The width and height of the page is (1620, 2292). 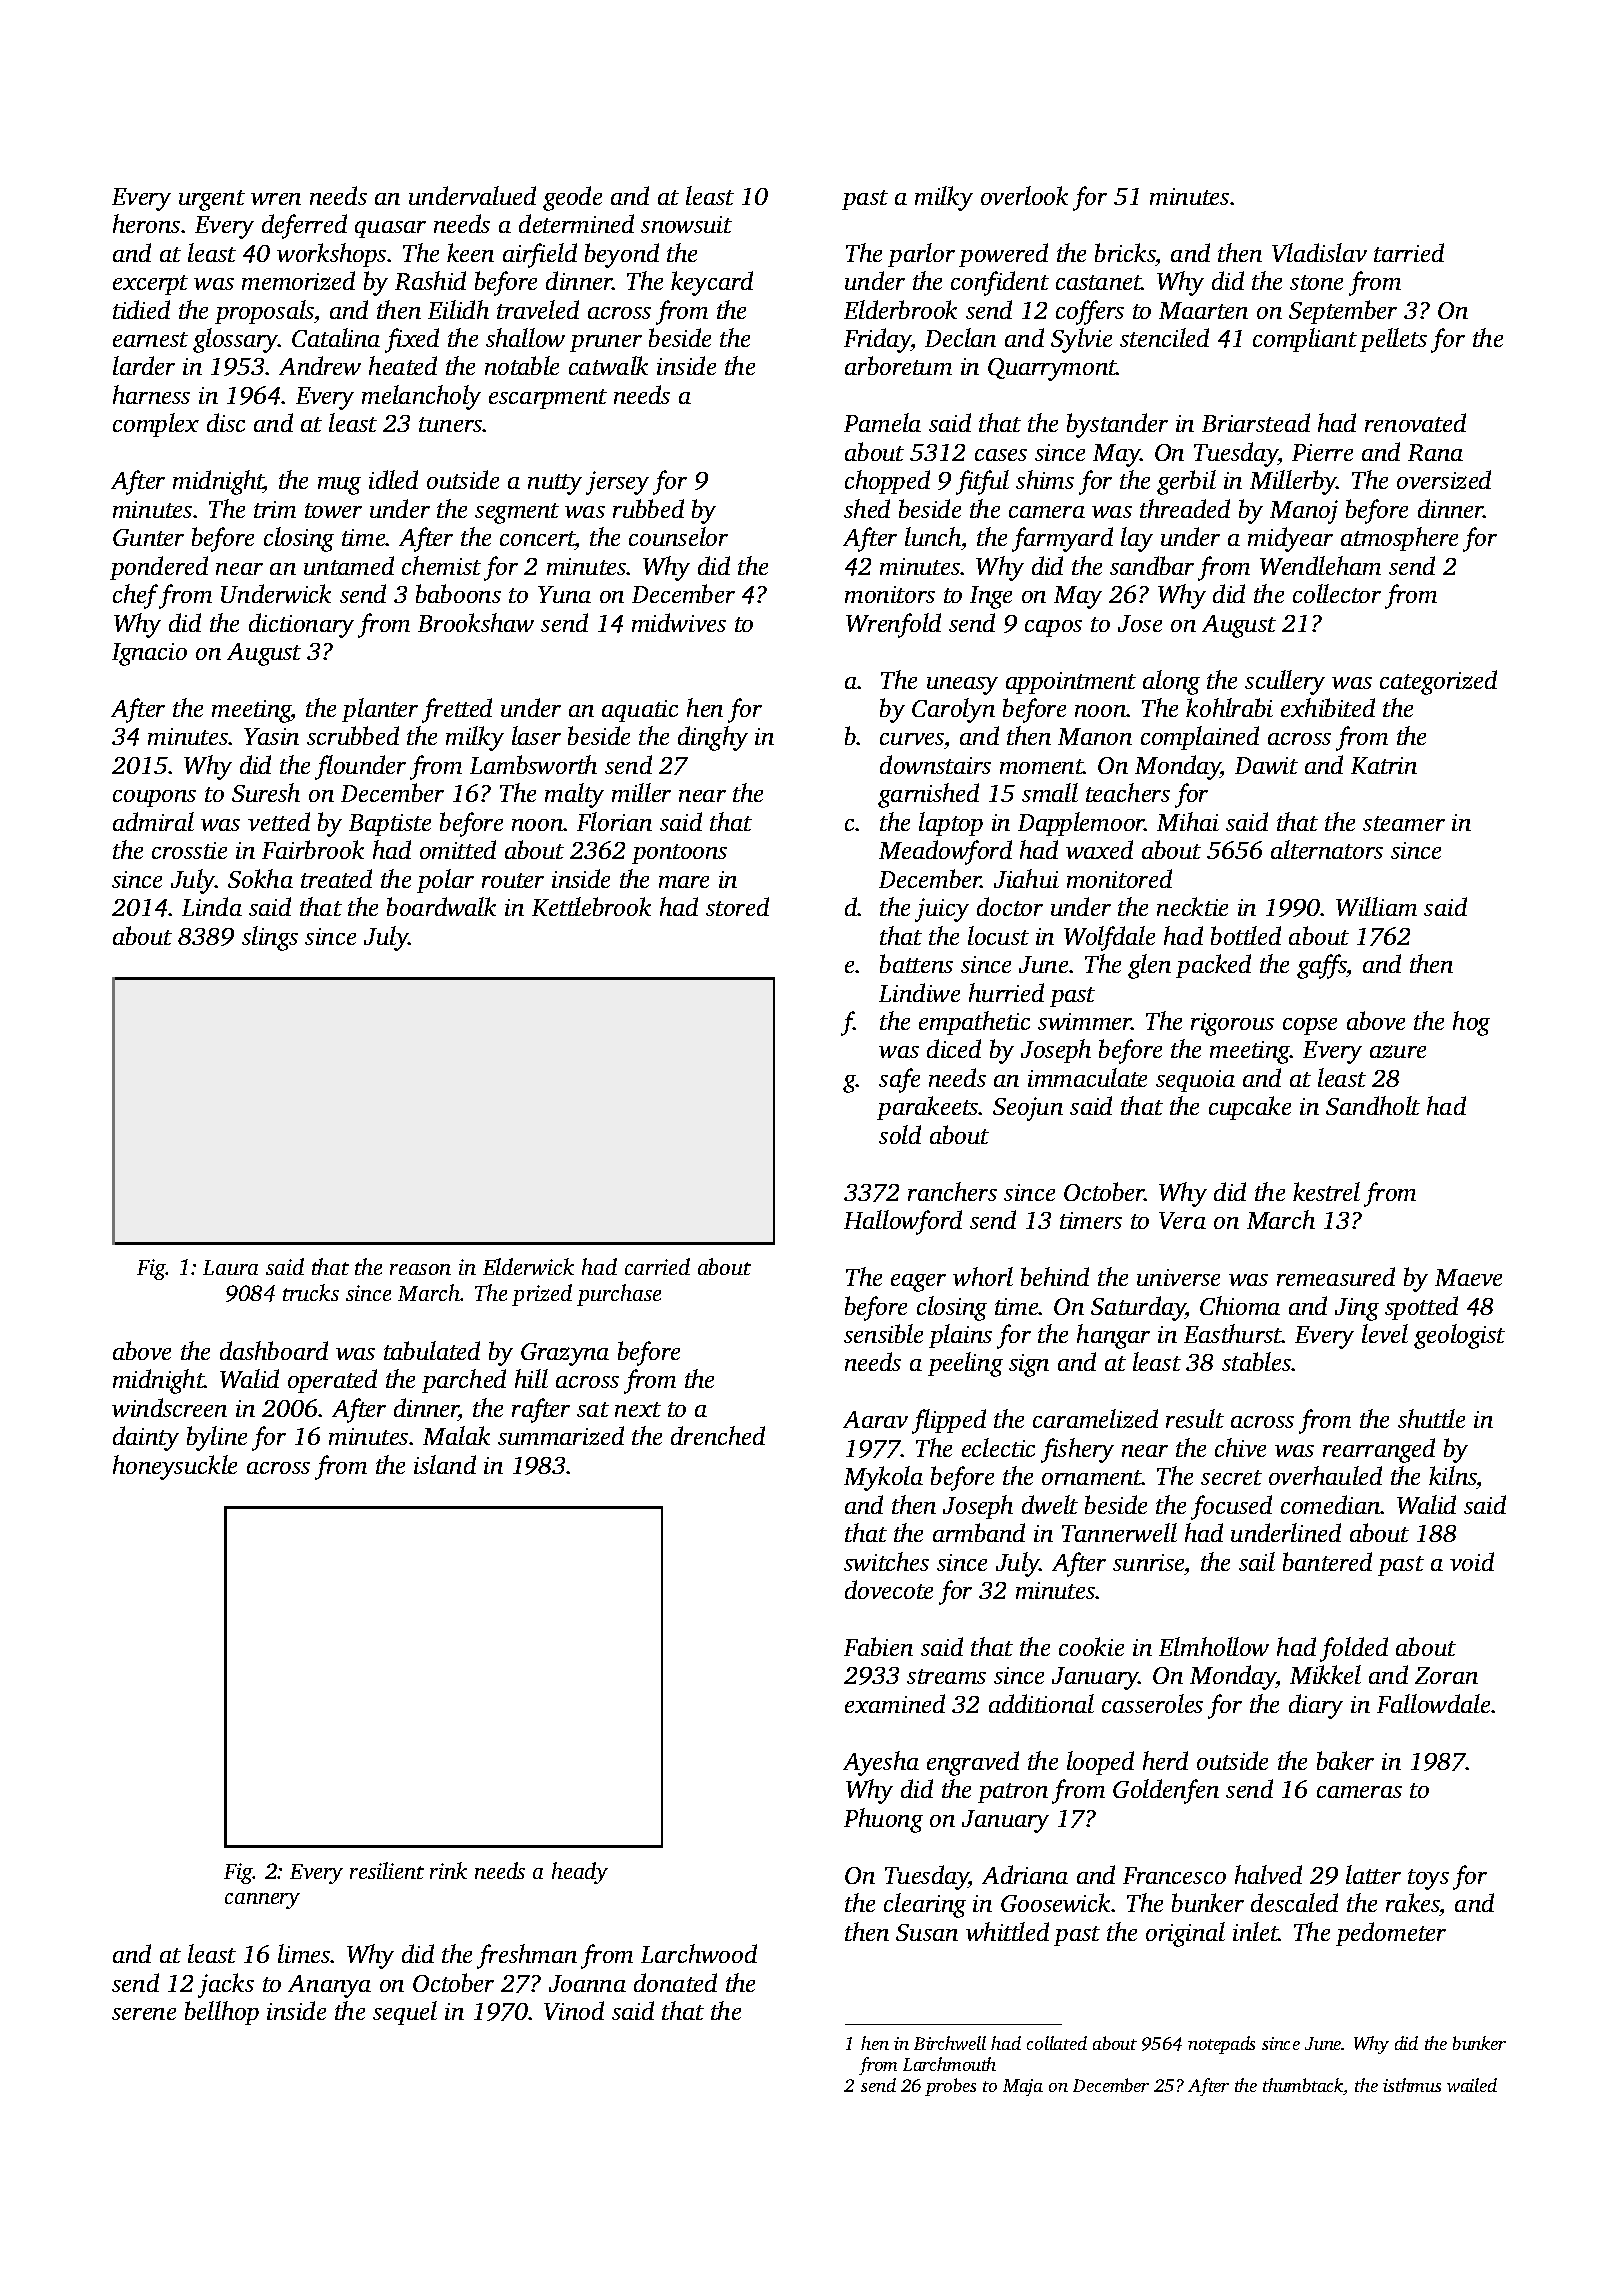 I want to click on dictionary, so click(x=301, y=625).
